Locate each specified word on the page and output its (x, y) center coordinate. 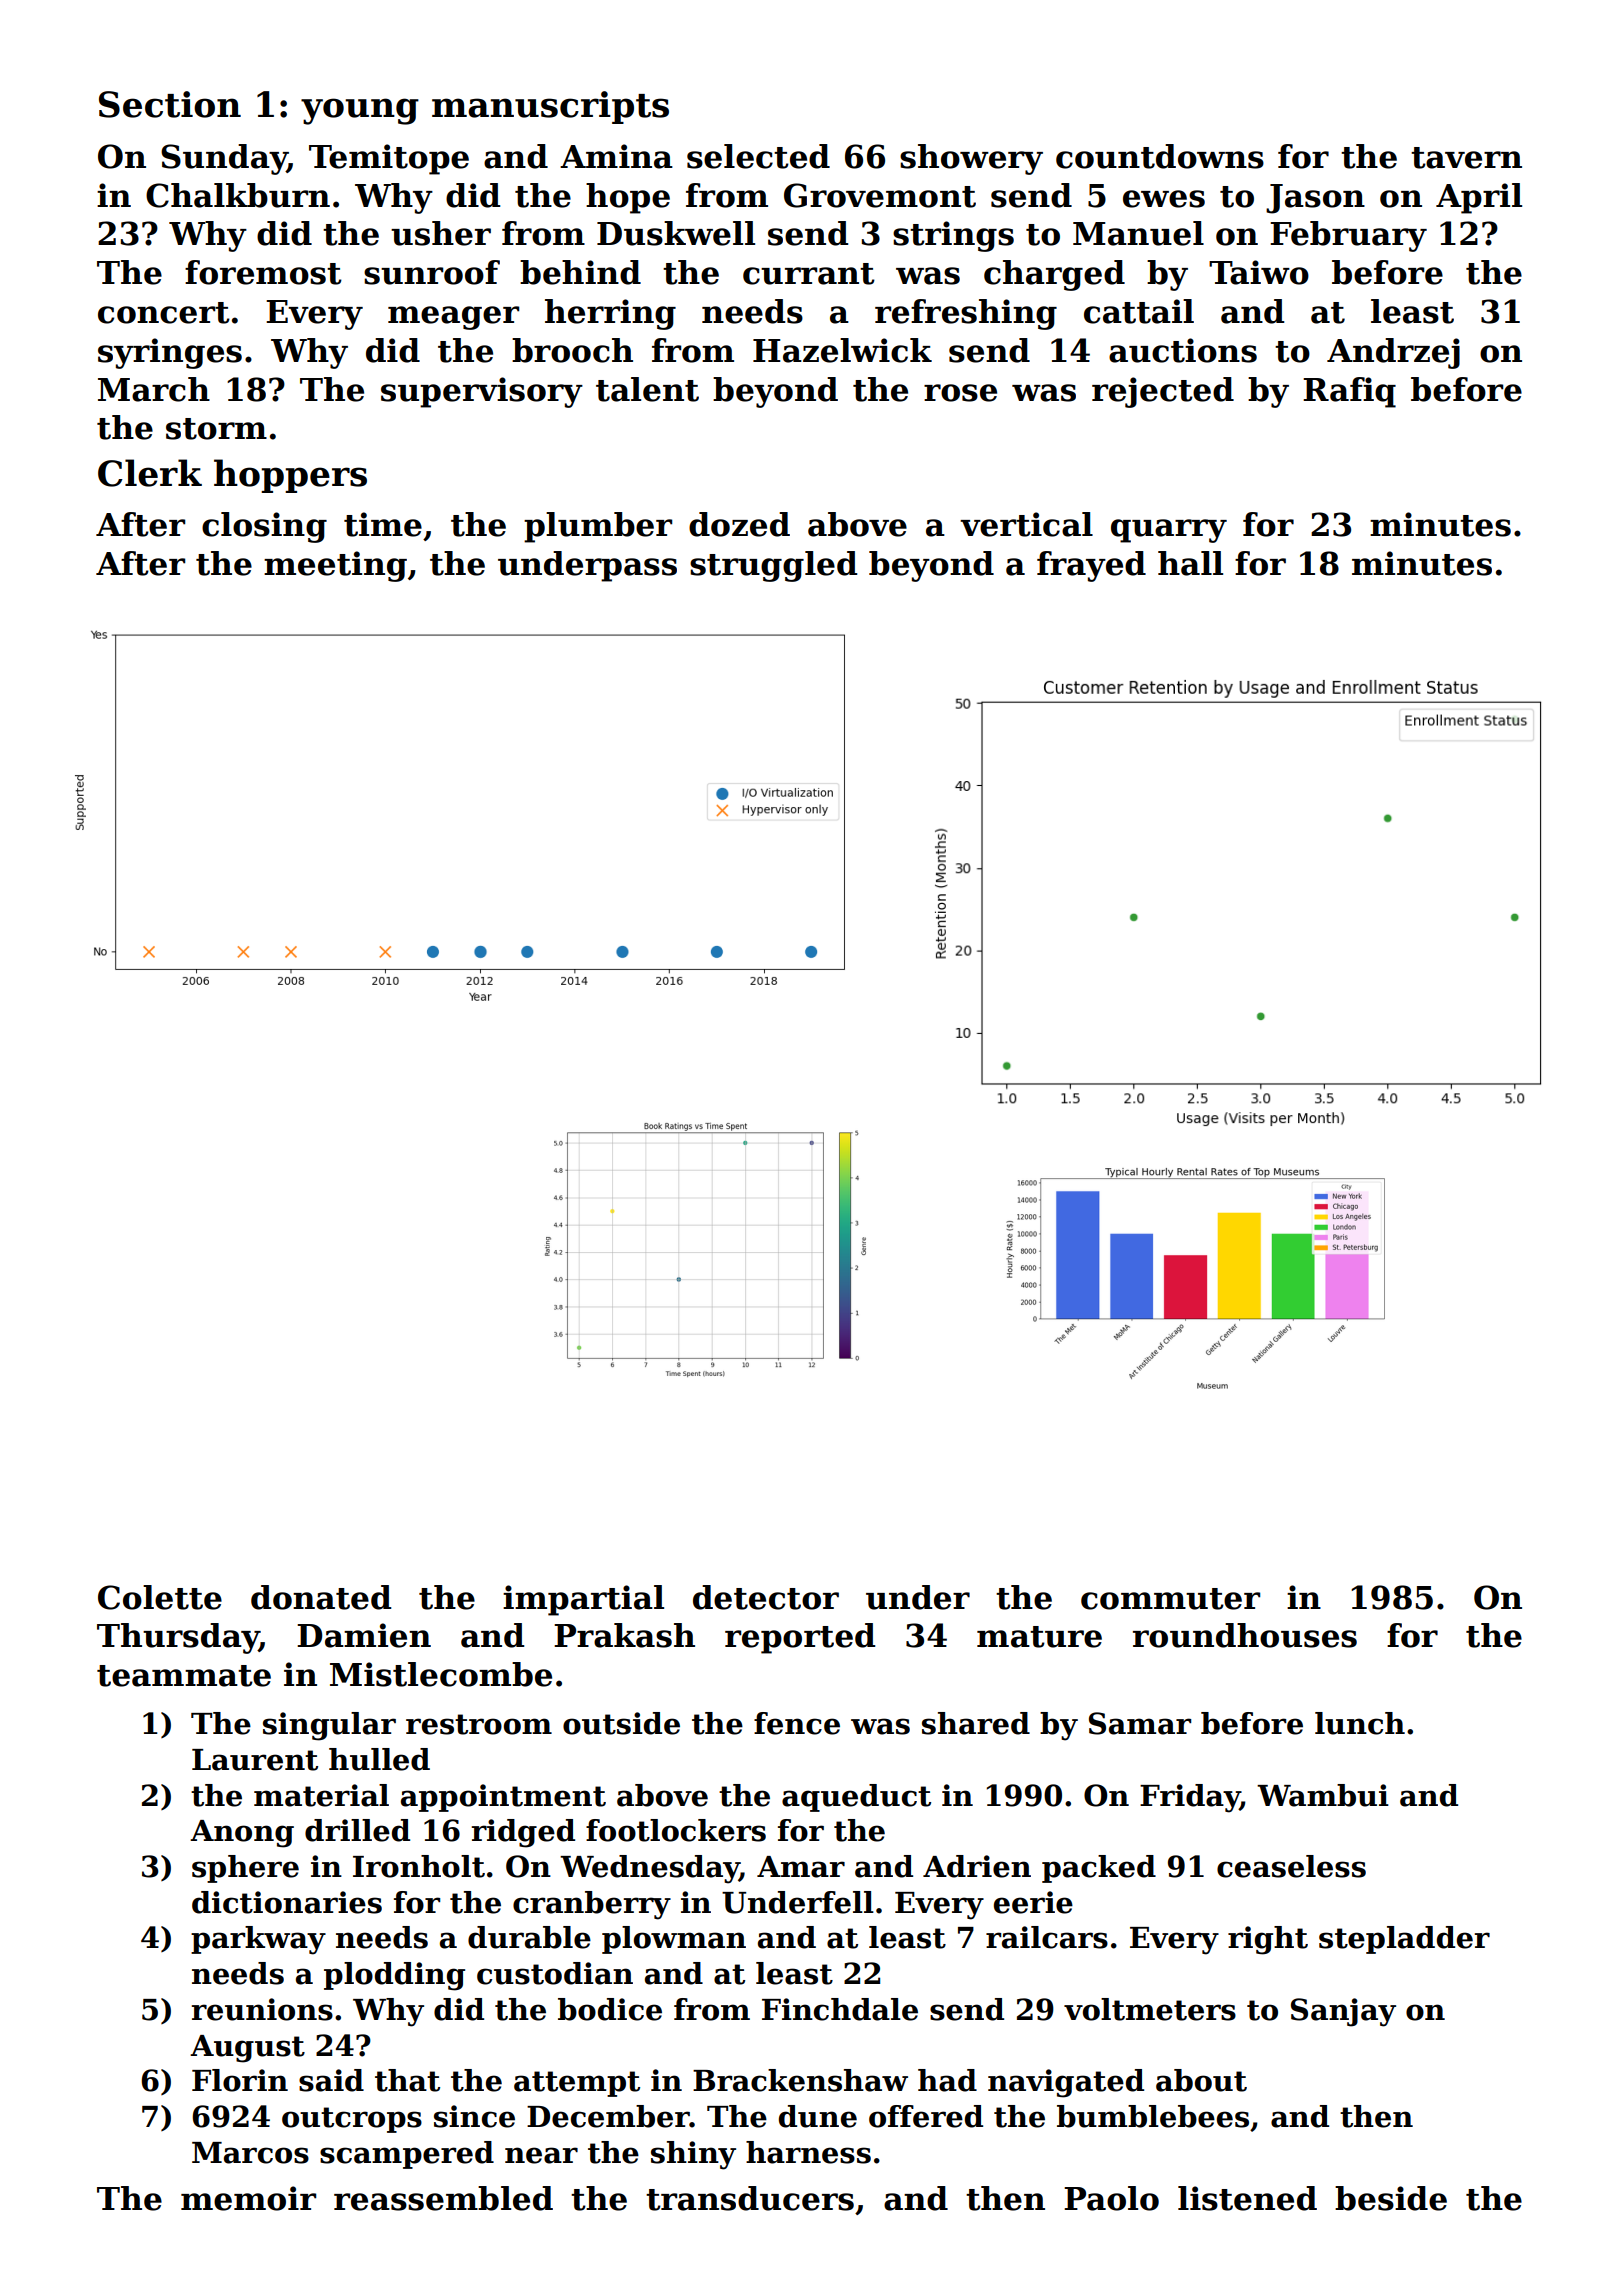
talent (647, 389)
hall (1190, 563)
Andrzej (1393, 353)
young (360, 111)
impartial (583, 1600)
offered (926, 2116)
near (541, 2155)
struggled (773, 566)
